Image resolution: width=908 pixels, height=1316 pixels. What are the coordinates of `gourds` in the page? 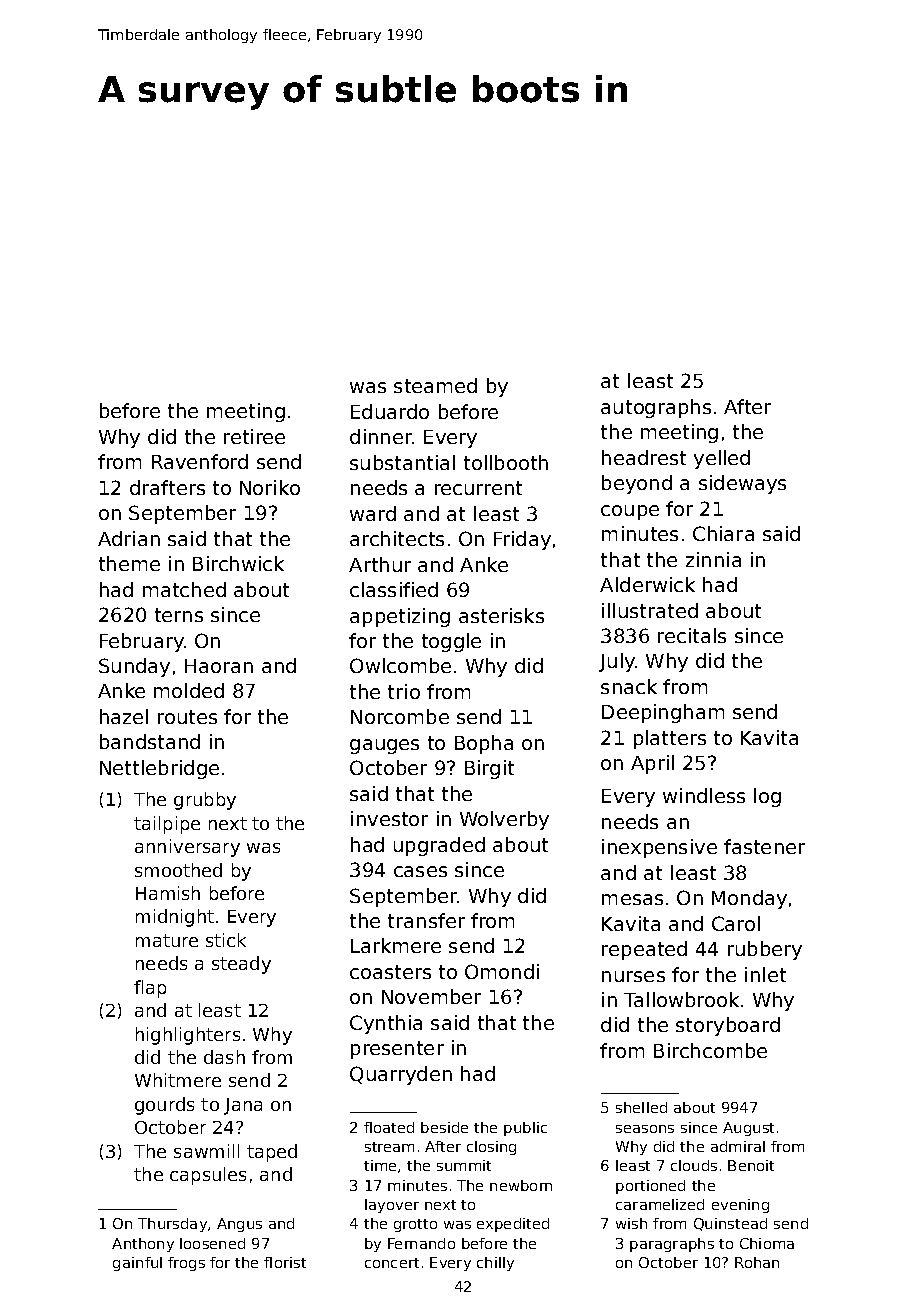 It's located at (164, 1106).
